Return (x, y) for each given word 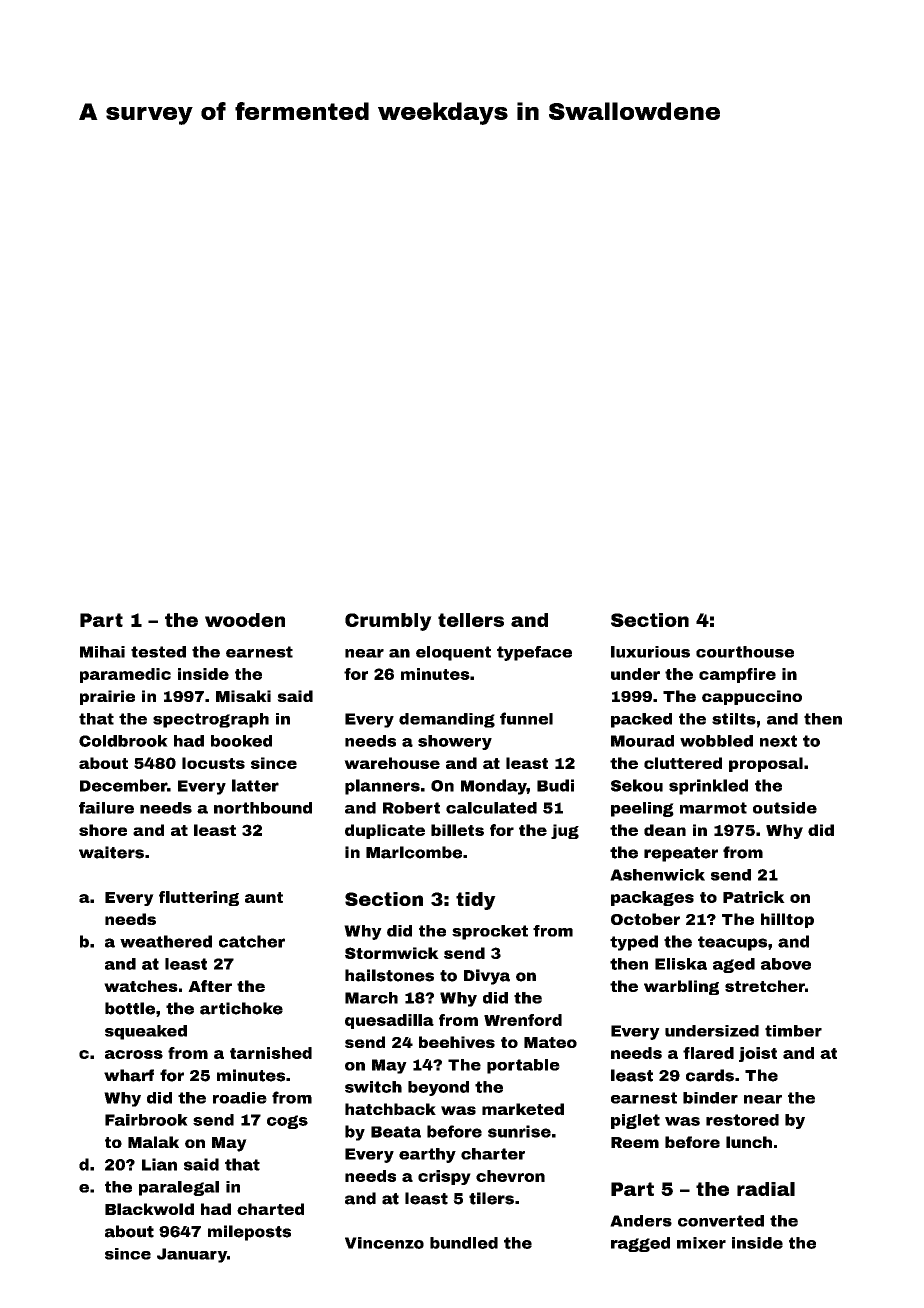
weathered (166, 941)
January (192, 1255)
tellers (471, 620)
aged (734, 965)
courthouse (745, 652)
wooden (245, 620)
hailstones (389, 975)
